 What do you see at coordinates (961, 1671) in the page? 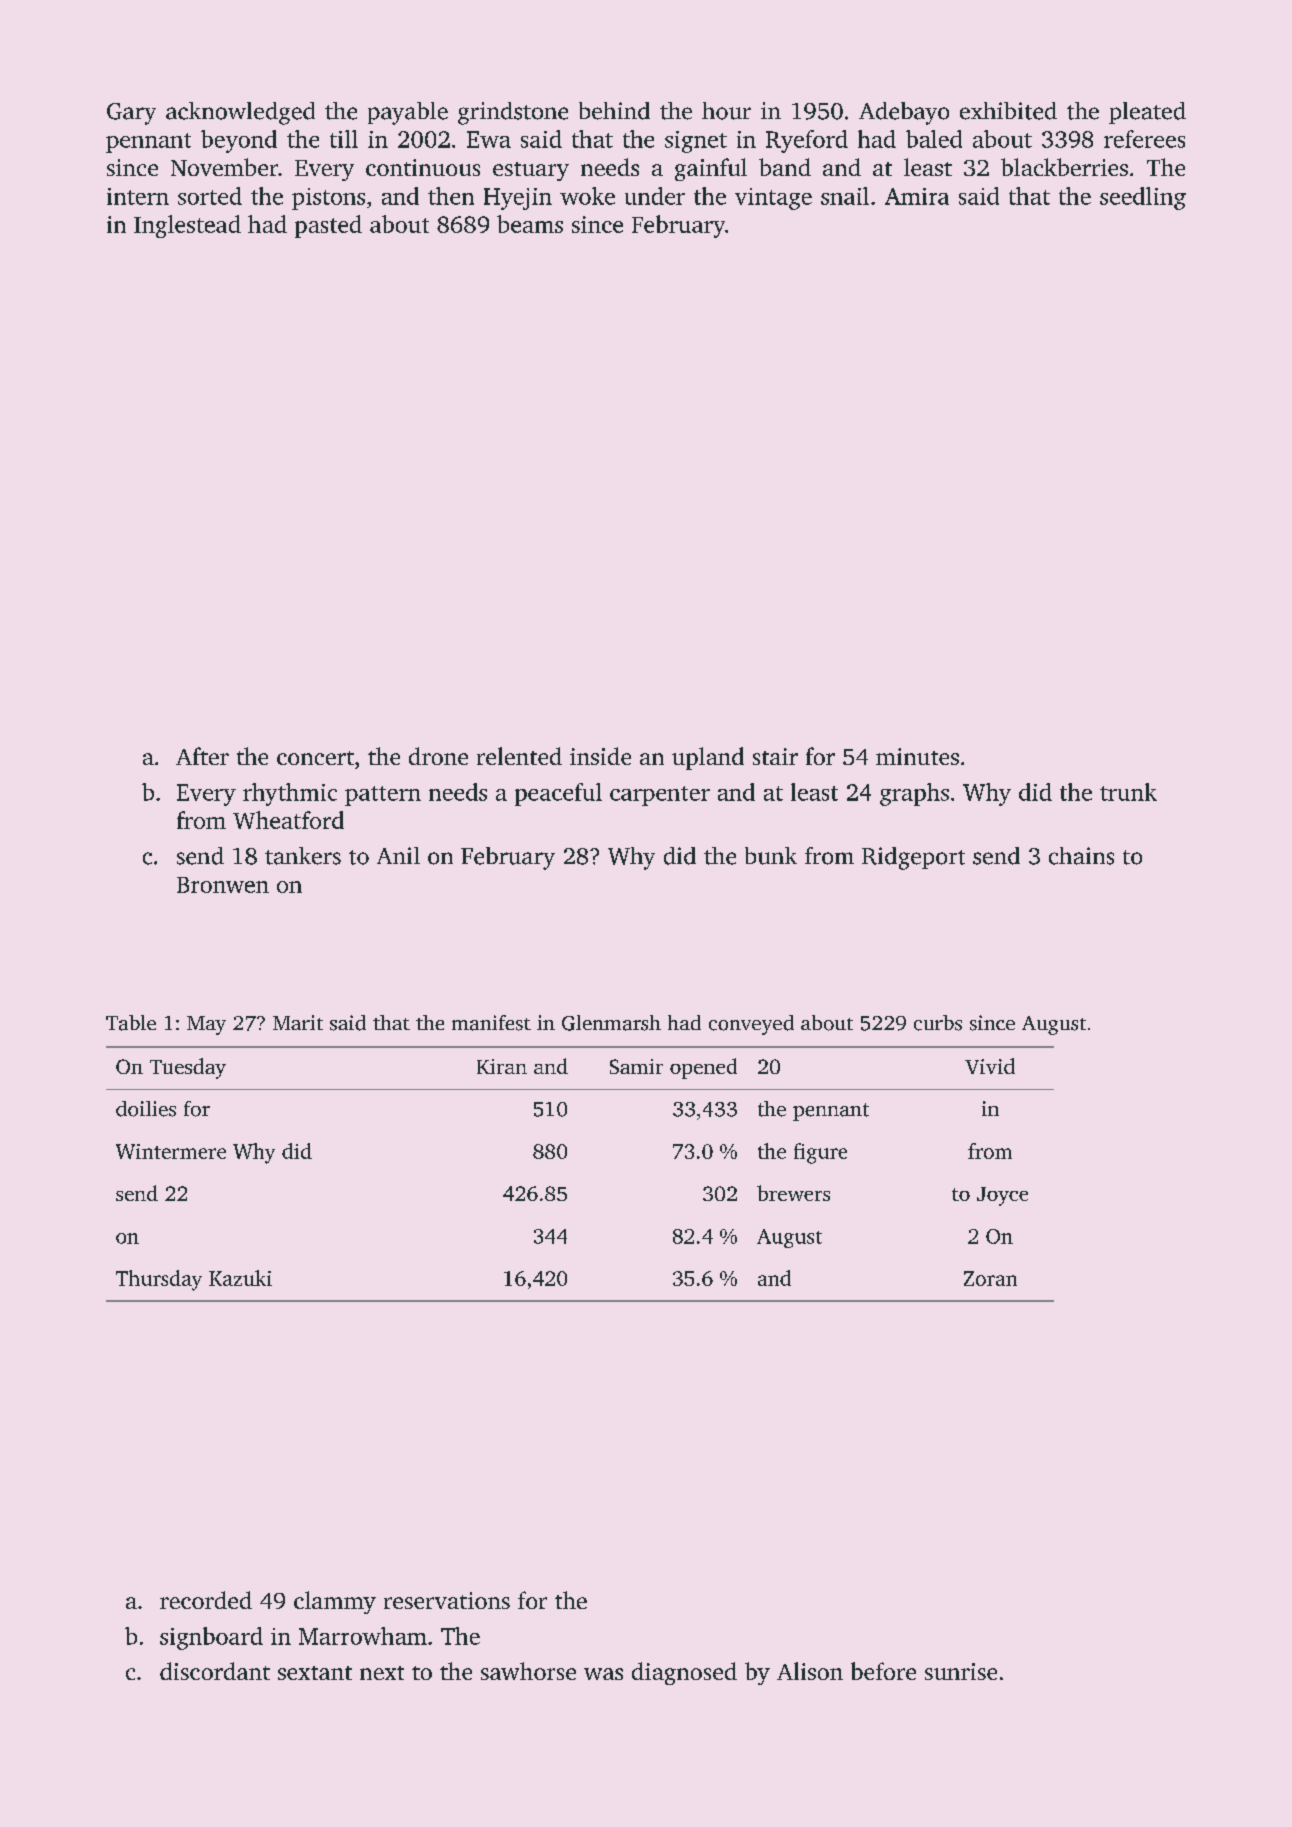
I see `sunrise` at bounding box center [961, 1671].
